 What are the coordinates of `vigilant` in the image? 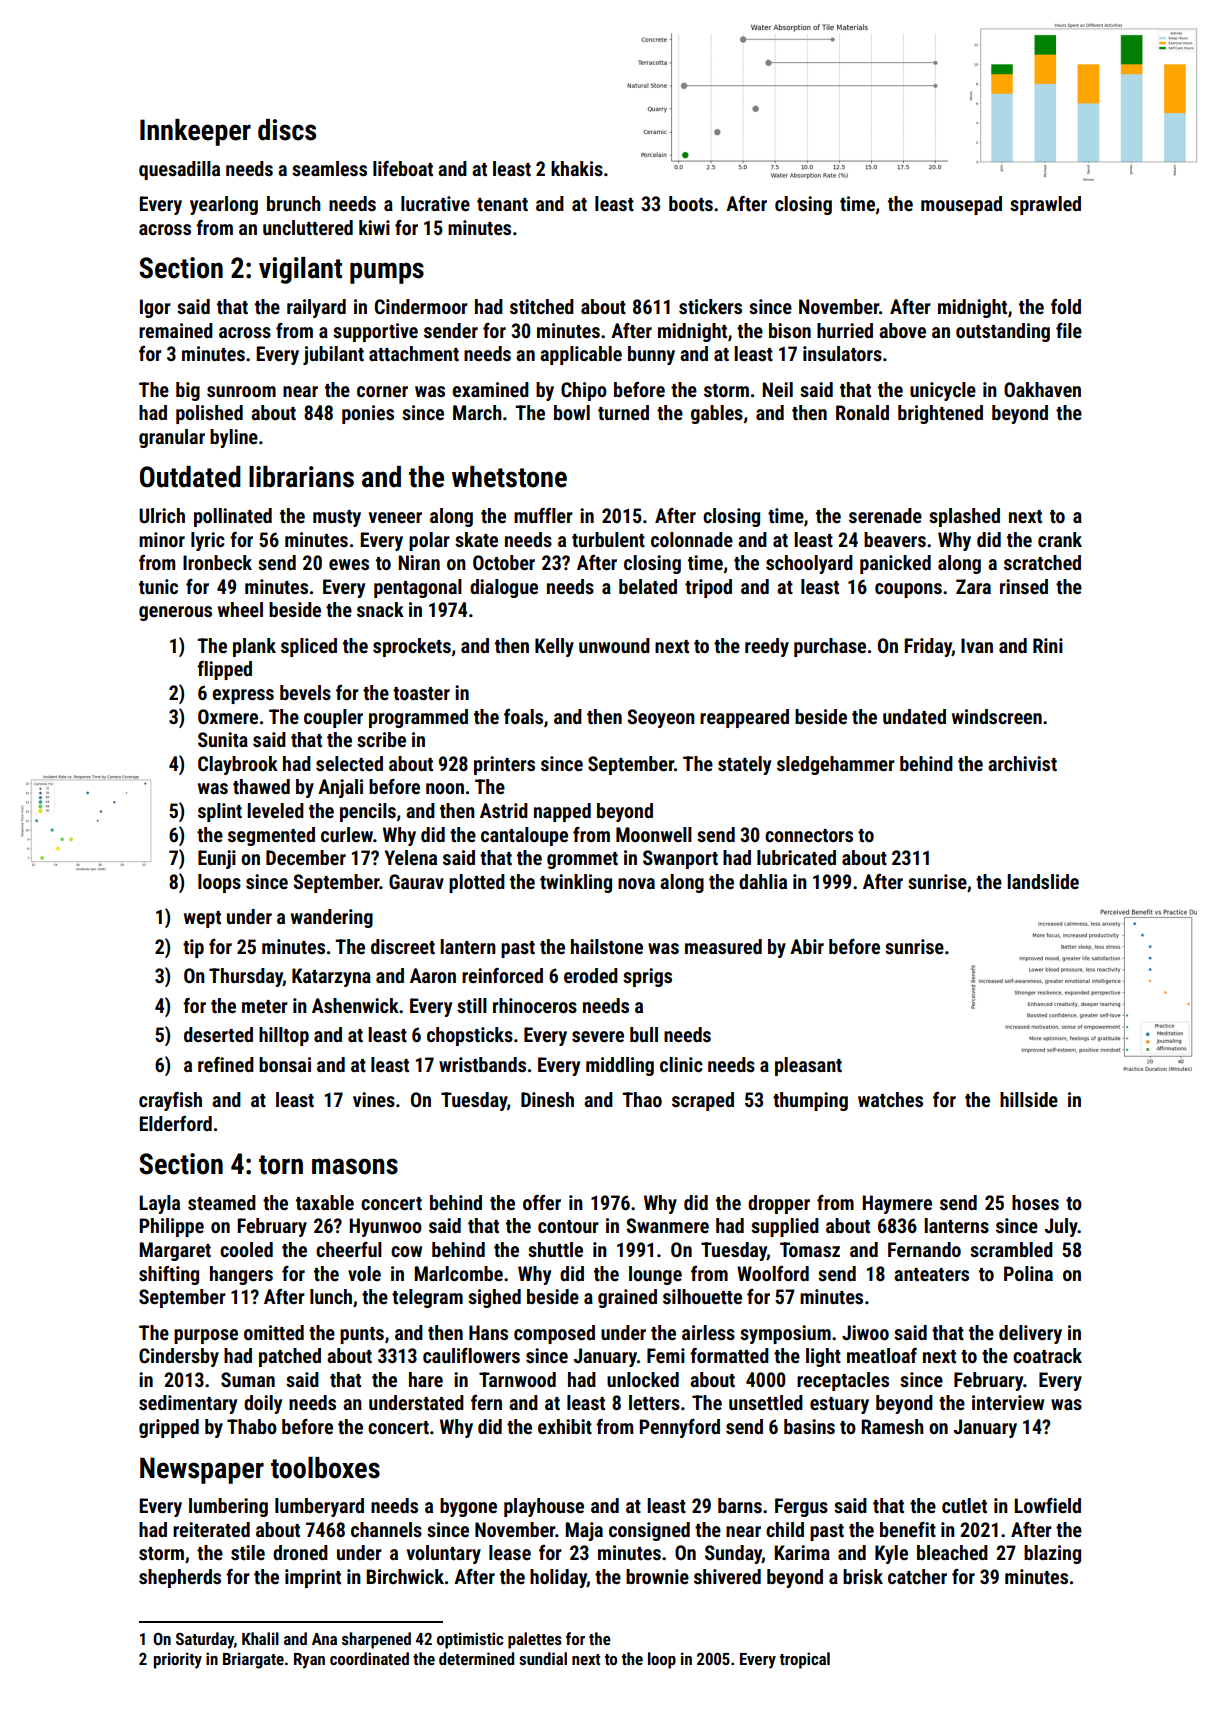 It's located at (300, 270).
